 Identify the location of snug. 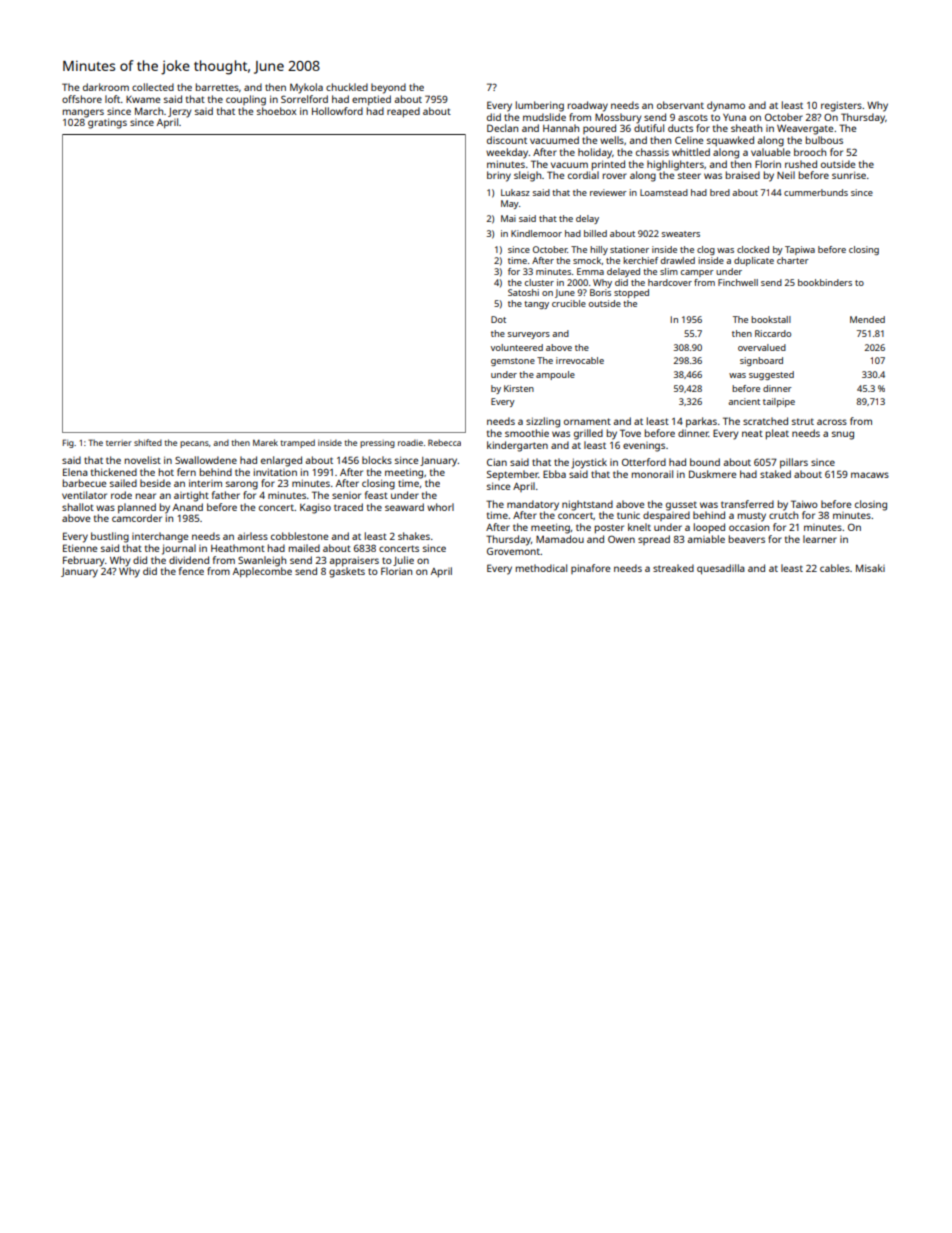
(843, 435).
